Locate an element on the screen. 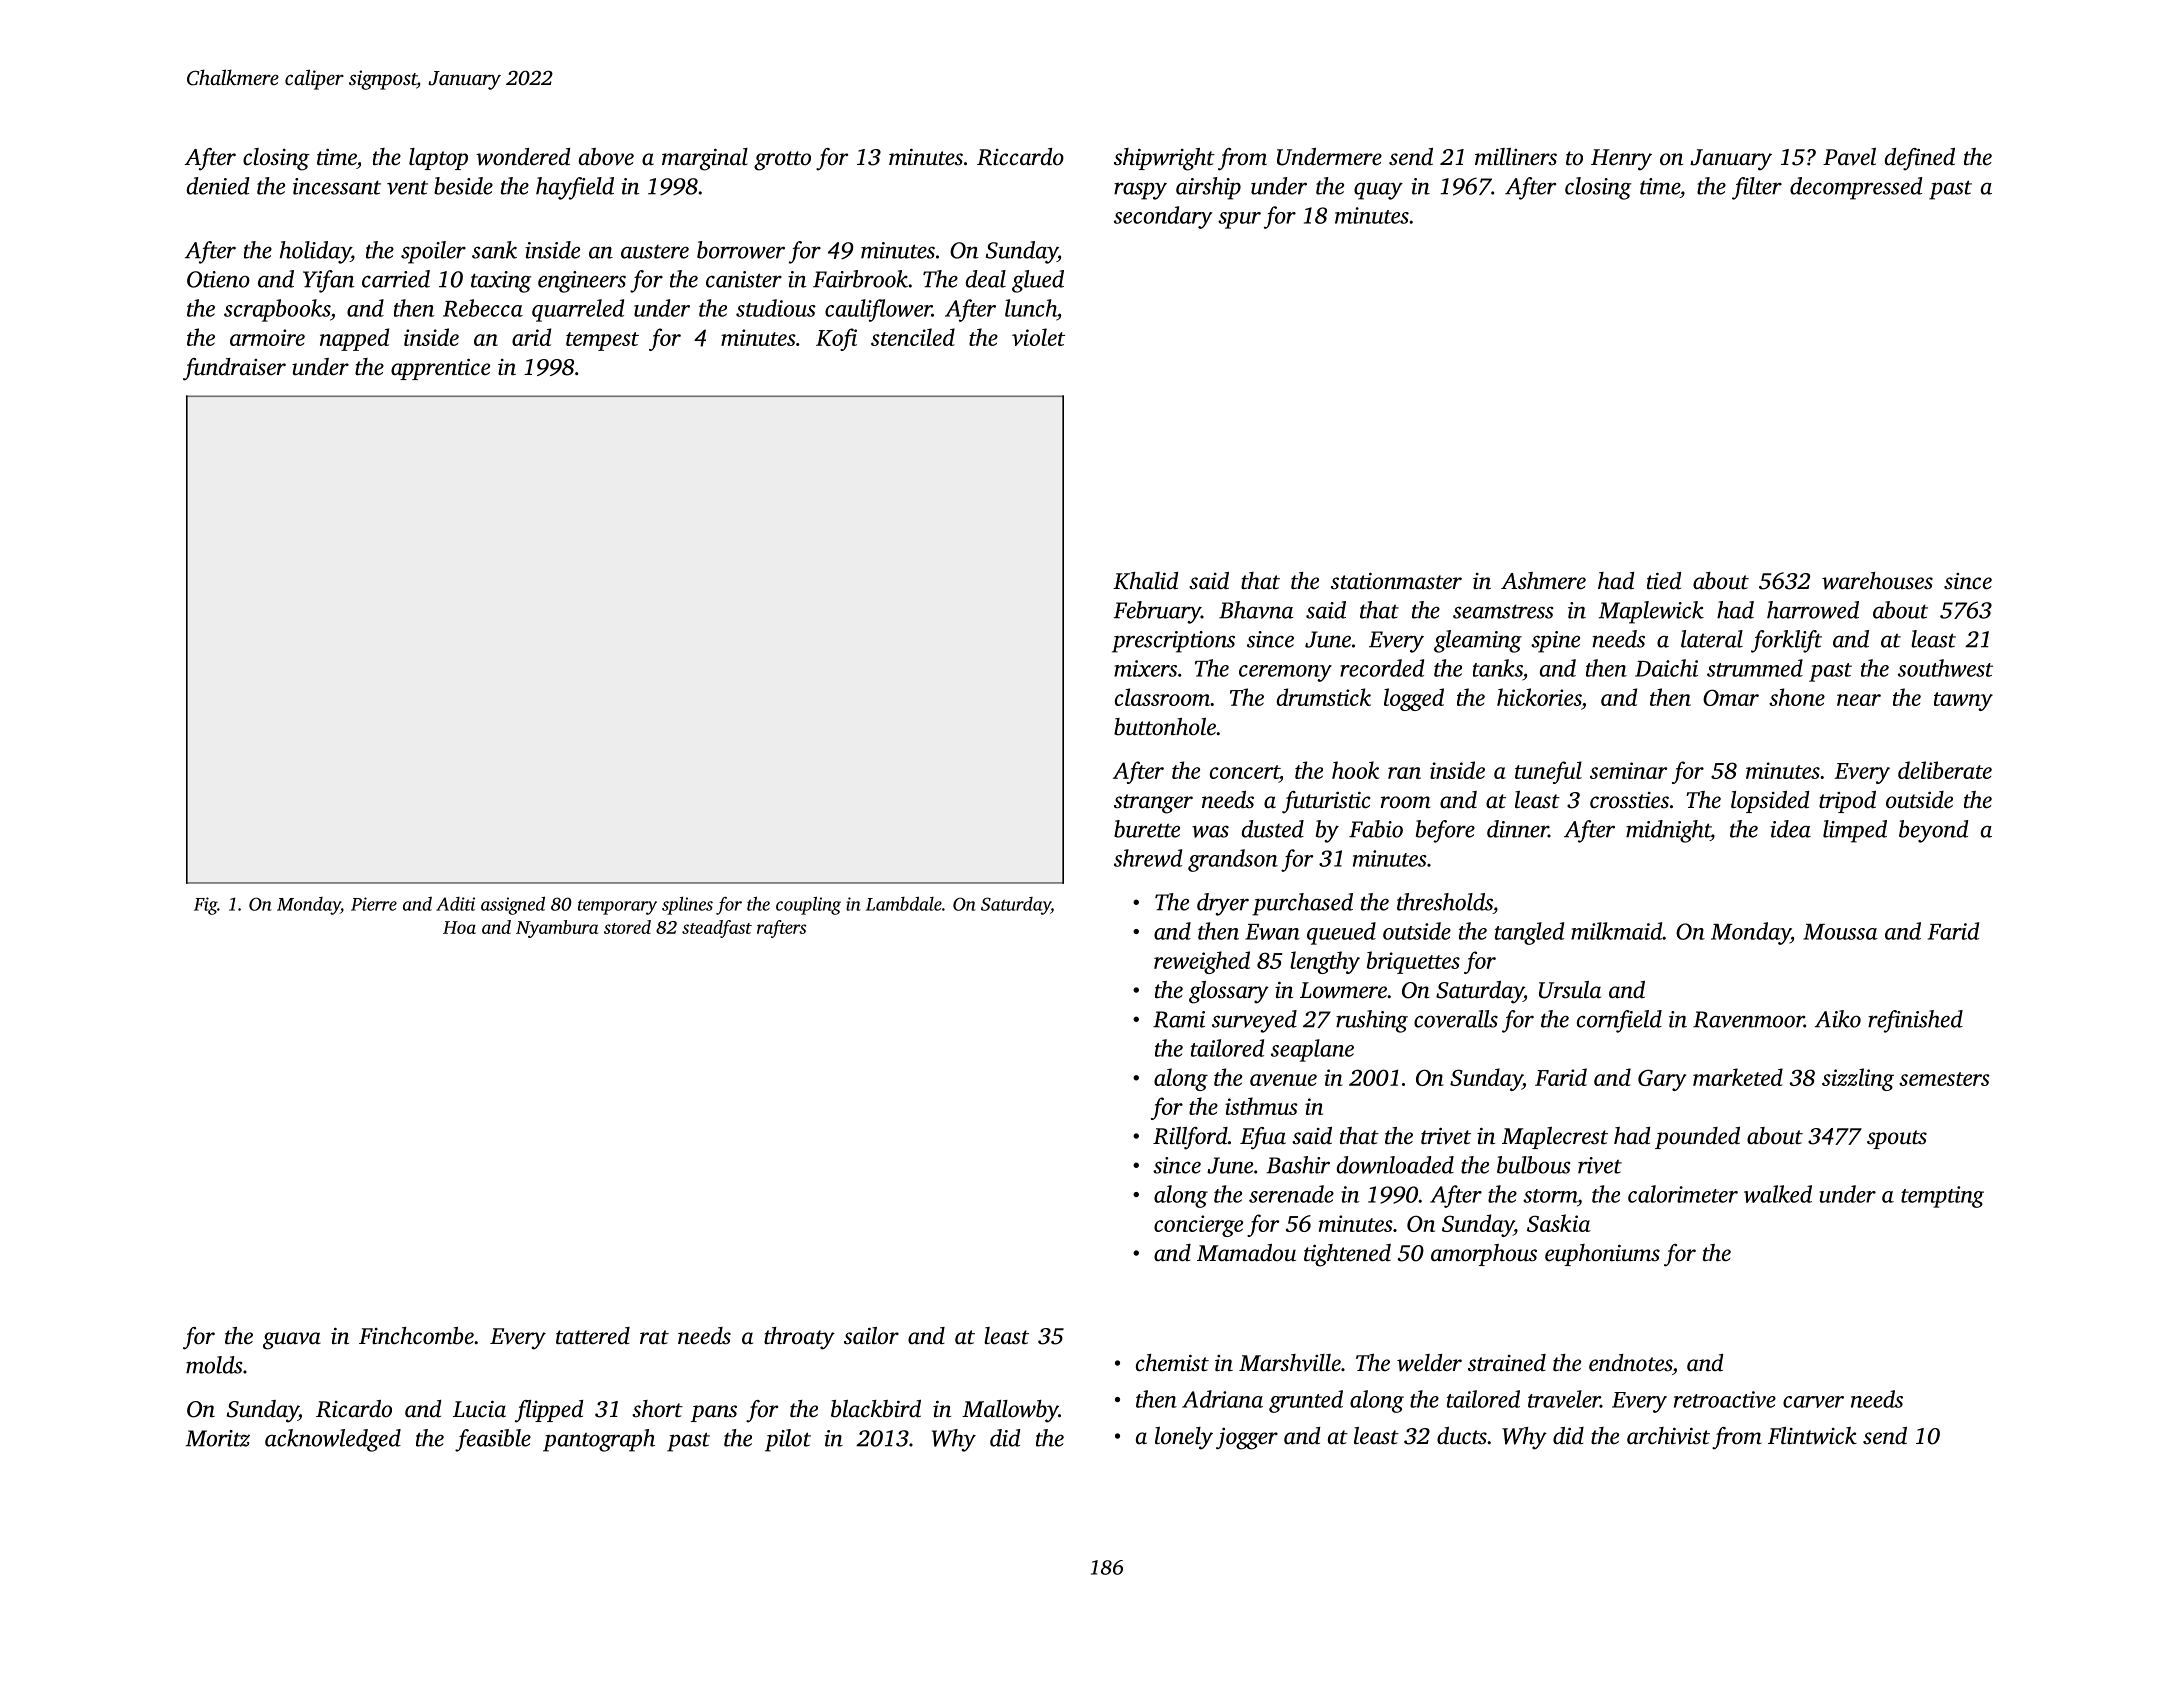 This screenshot has height=1683, width=2178. Ricardo is located at coordinates (354, 1409).
